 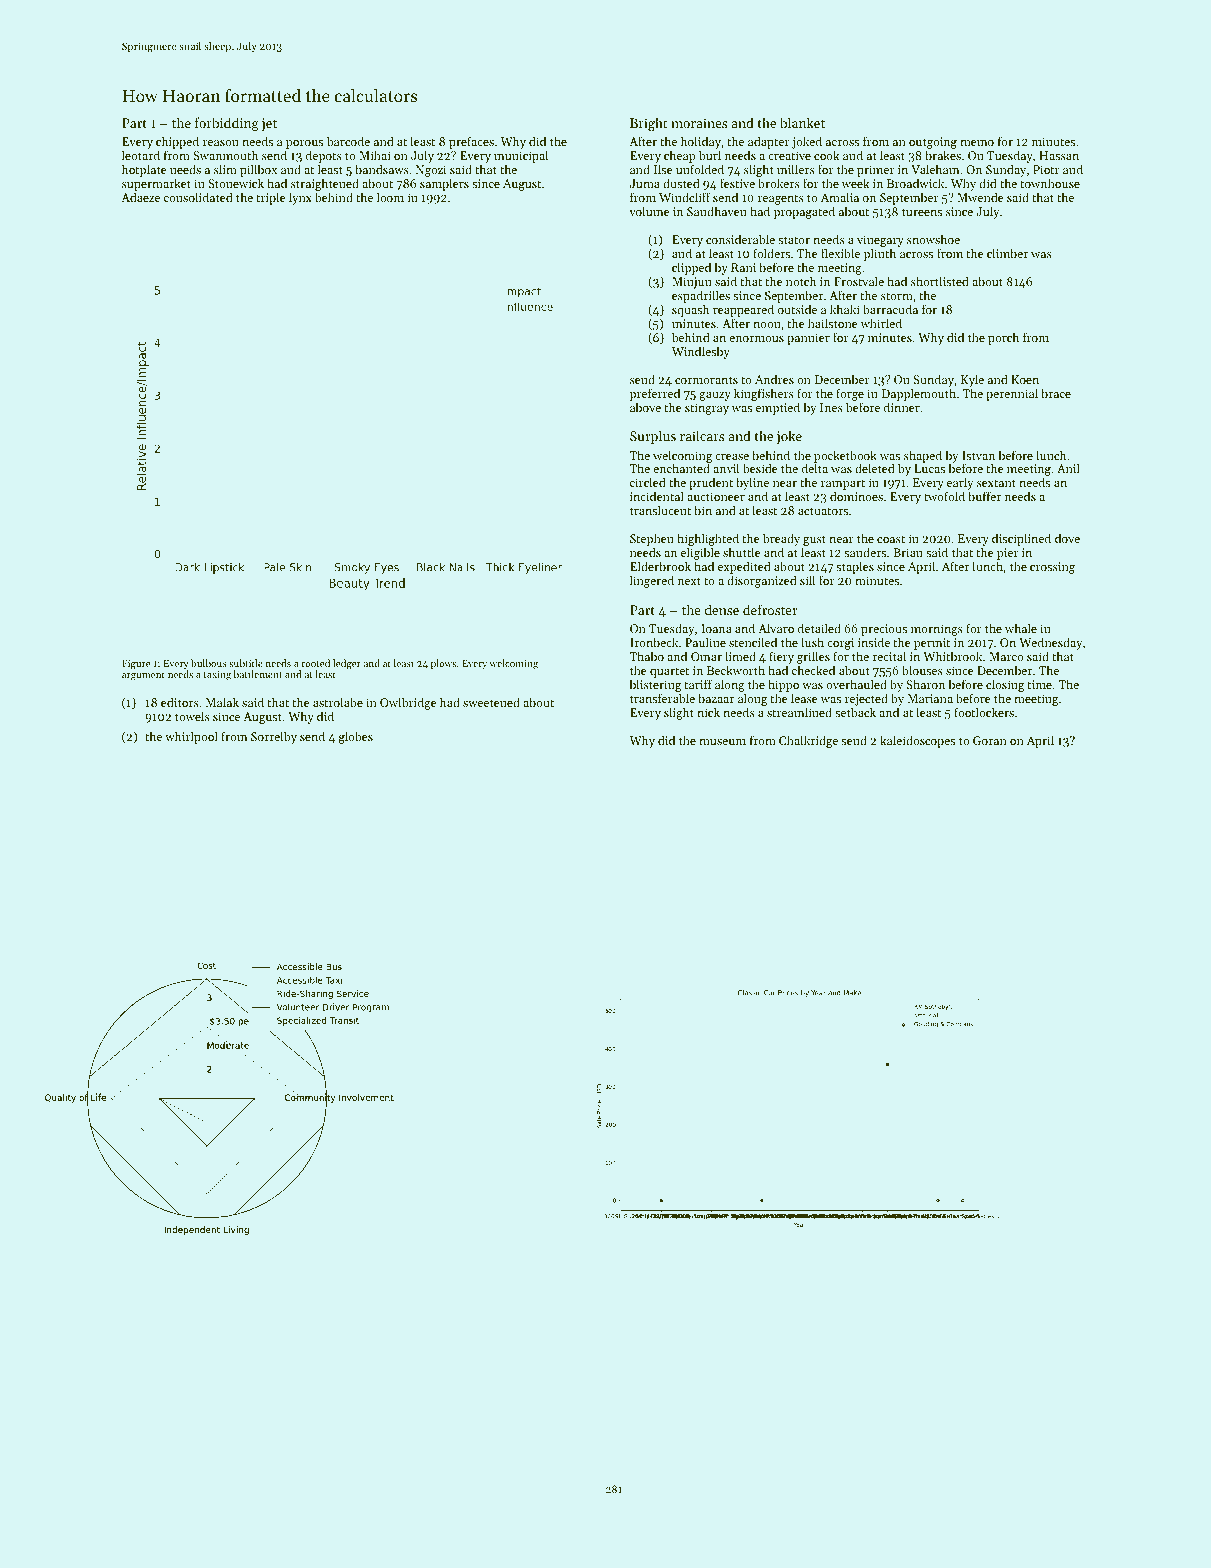 What do you see at coordinates (917, 741) in the page?
I see `kaleidoscopes` at bounding box center [917, 741].
